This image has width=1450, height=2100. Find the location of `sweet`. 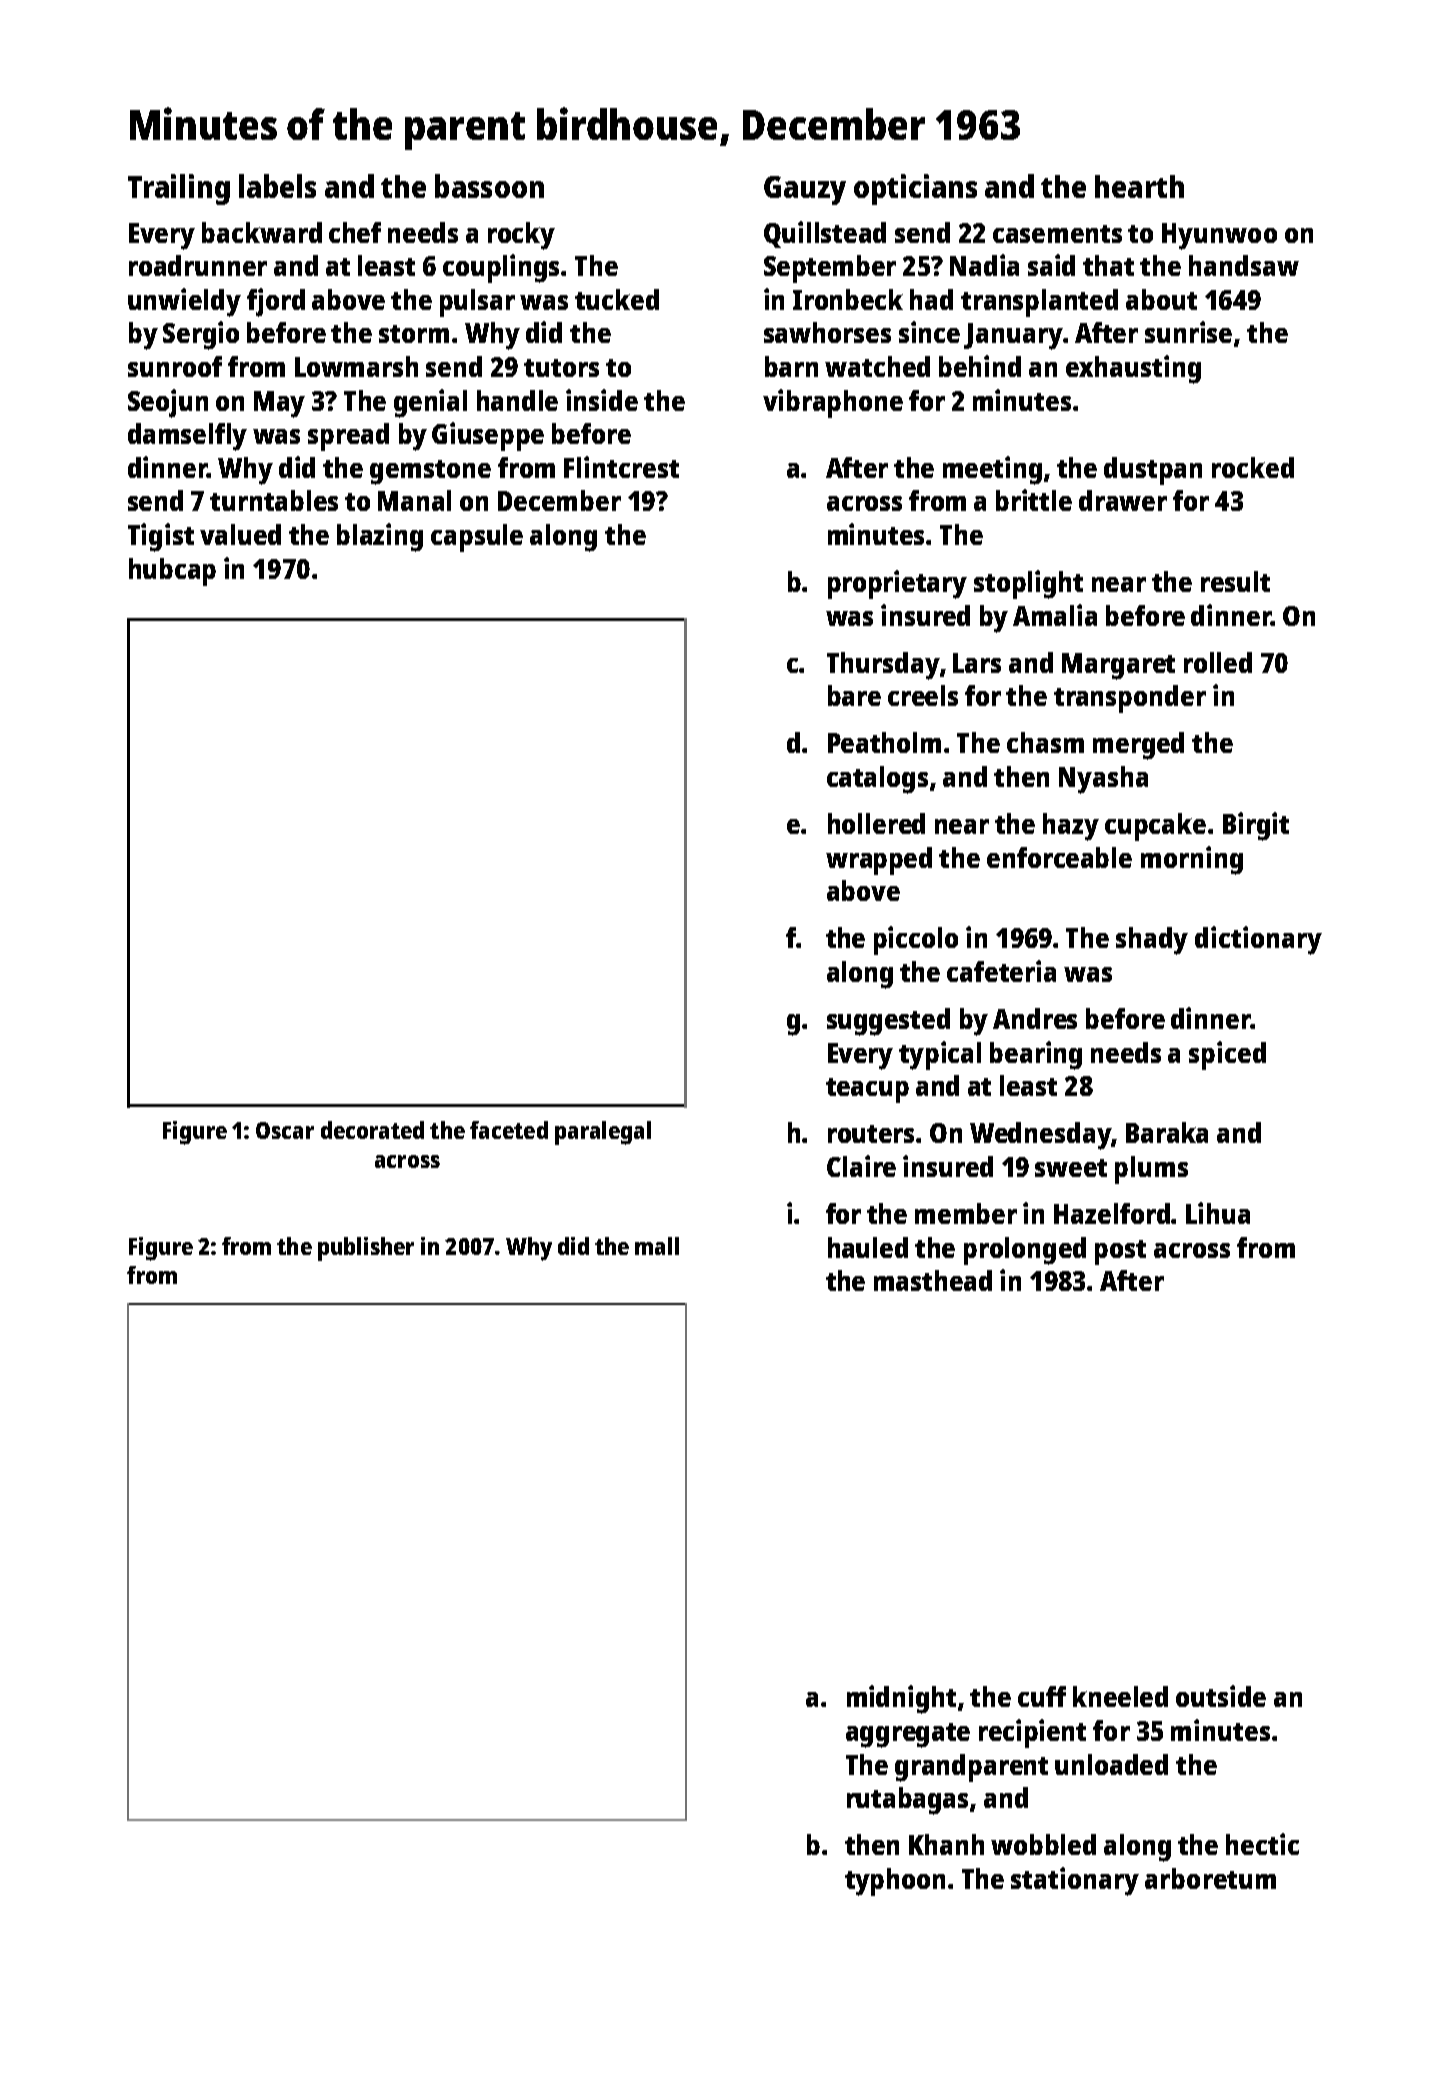

sweet is located at coordinates (1071, 1168).
